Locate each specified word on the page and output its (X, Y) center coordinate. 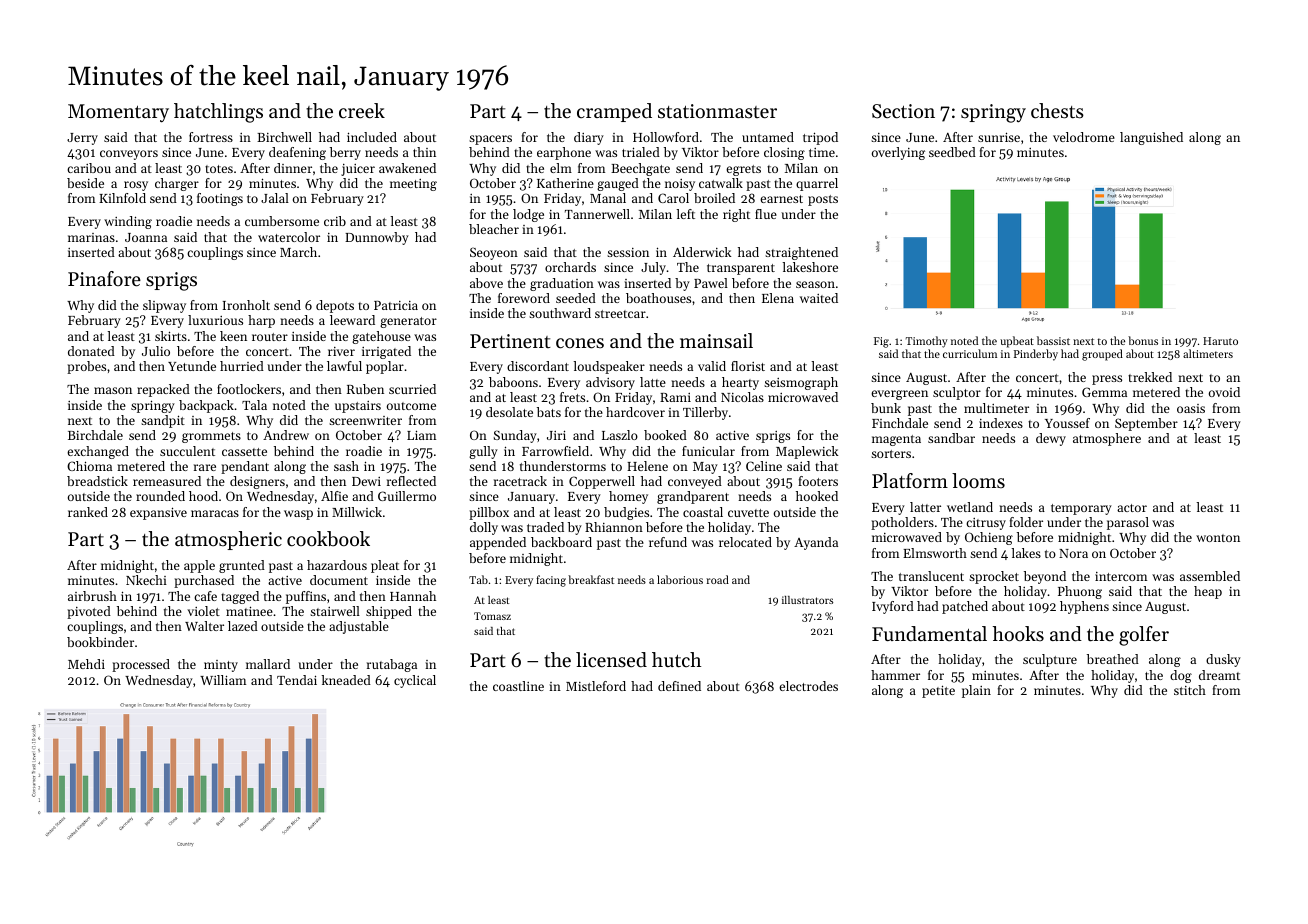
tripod (820, 138)
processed (141, 665)
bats (549, 412)
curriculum (970, 353)
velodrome (1084, 137)
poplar (385, 367)
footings (220, 199)
